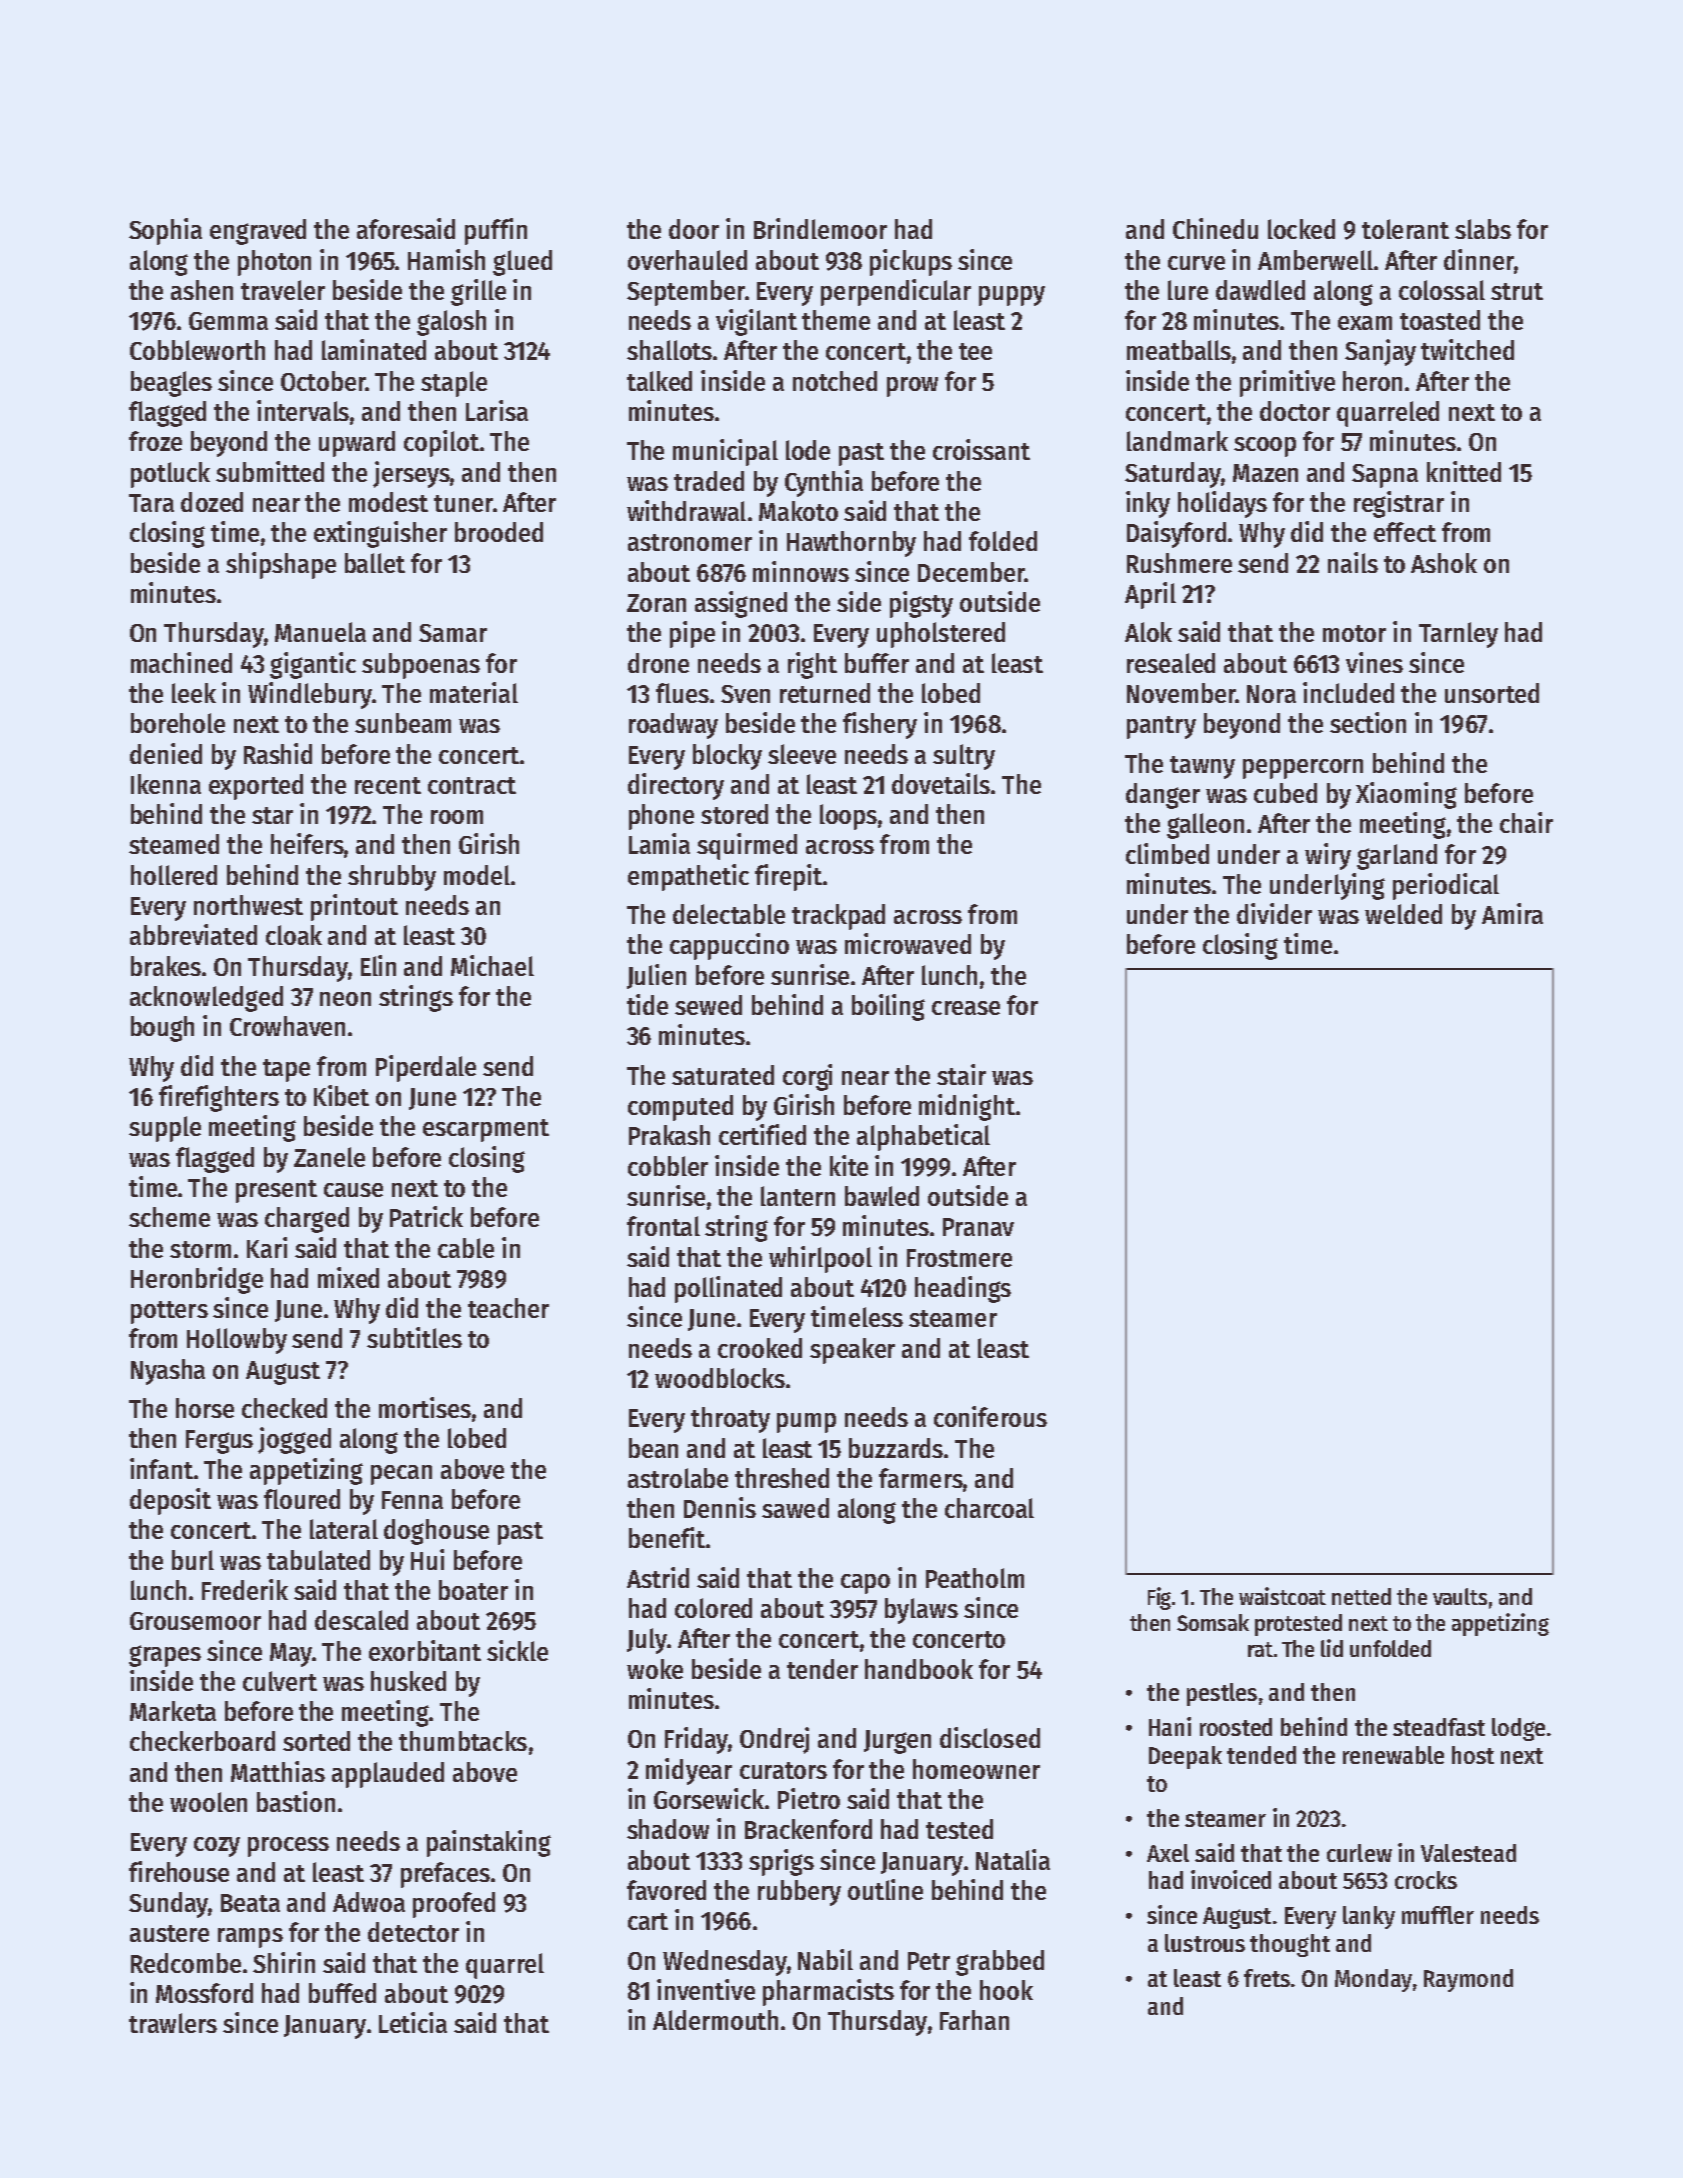 The height and width of the screenshot is (2178, 1683). What do you see at coordinates (1464, 471) in the screenshot?
I see `knitted` at bounding box center [1464, 471].
